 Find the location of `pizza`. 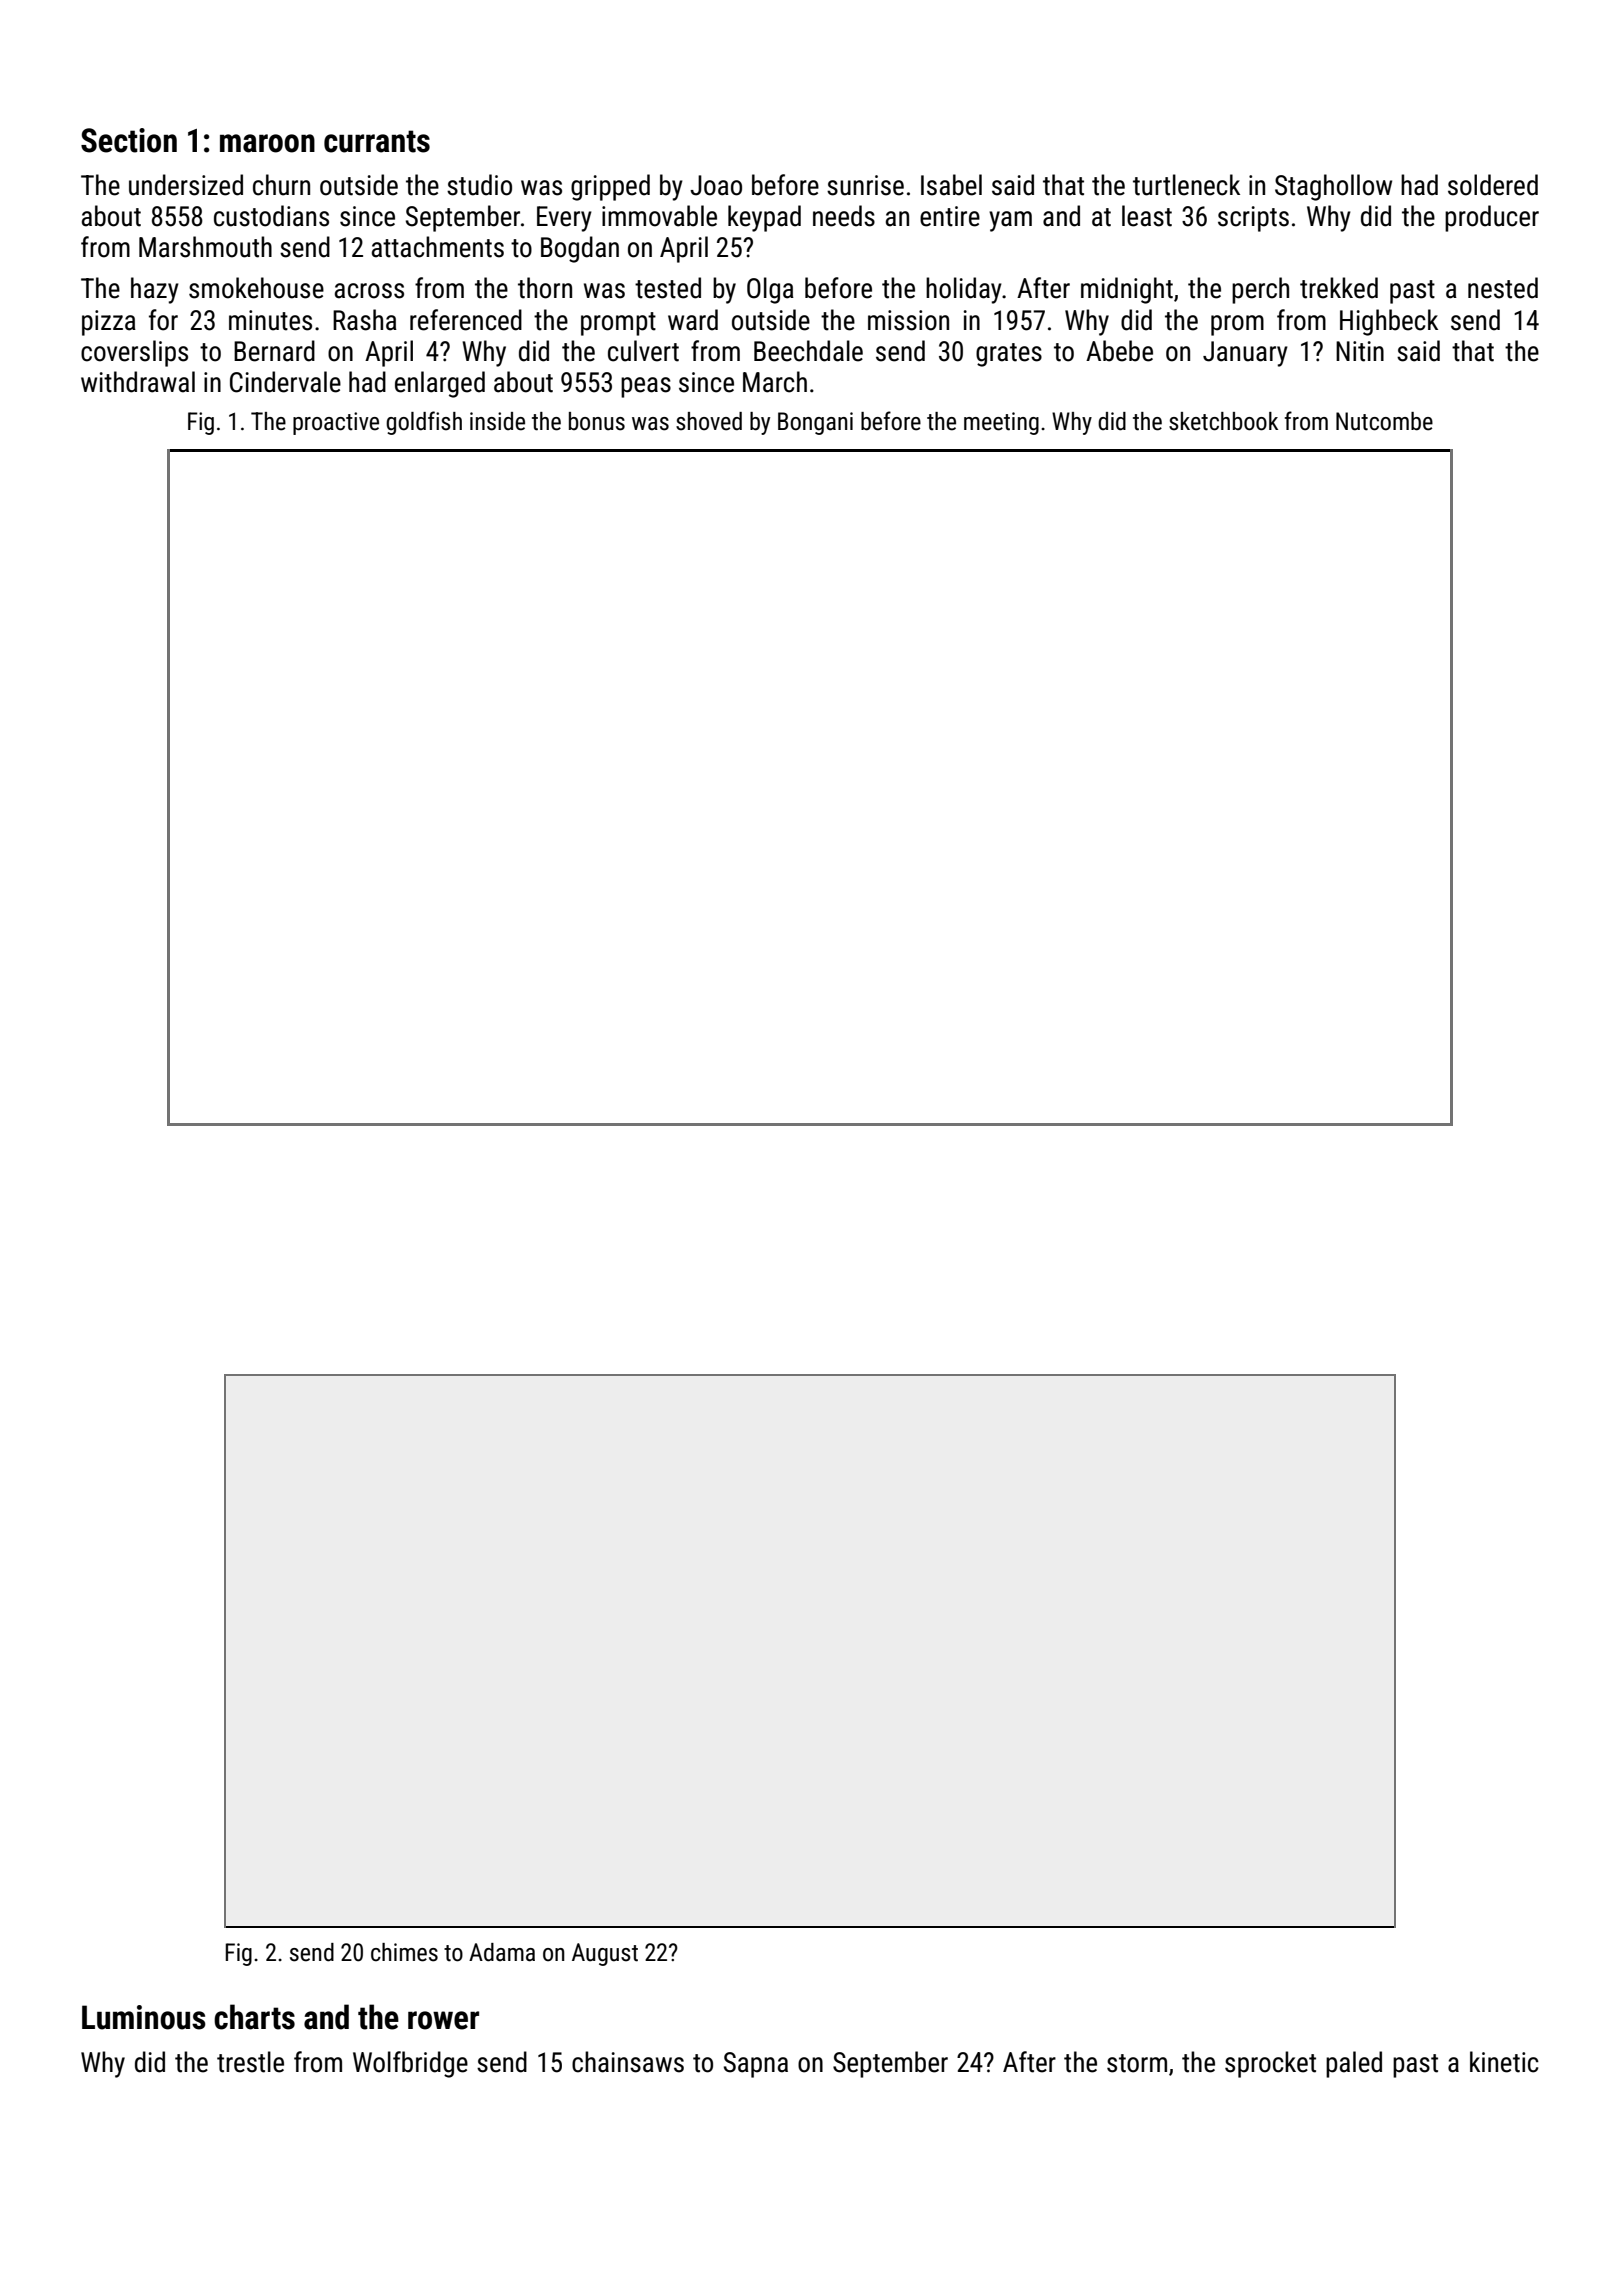

pizza is located at coordinates (109, 323).
